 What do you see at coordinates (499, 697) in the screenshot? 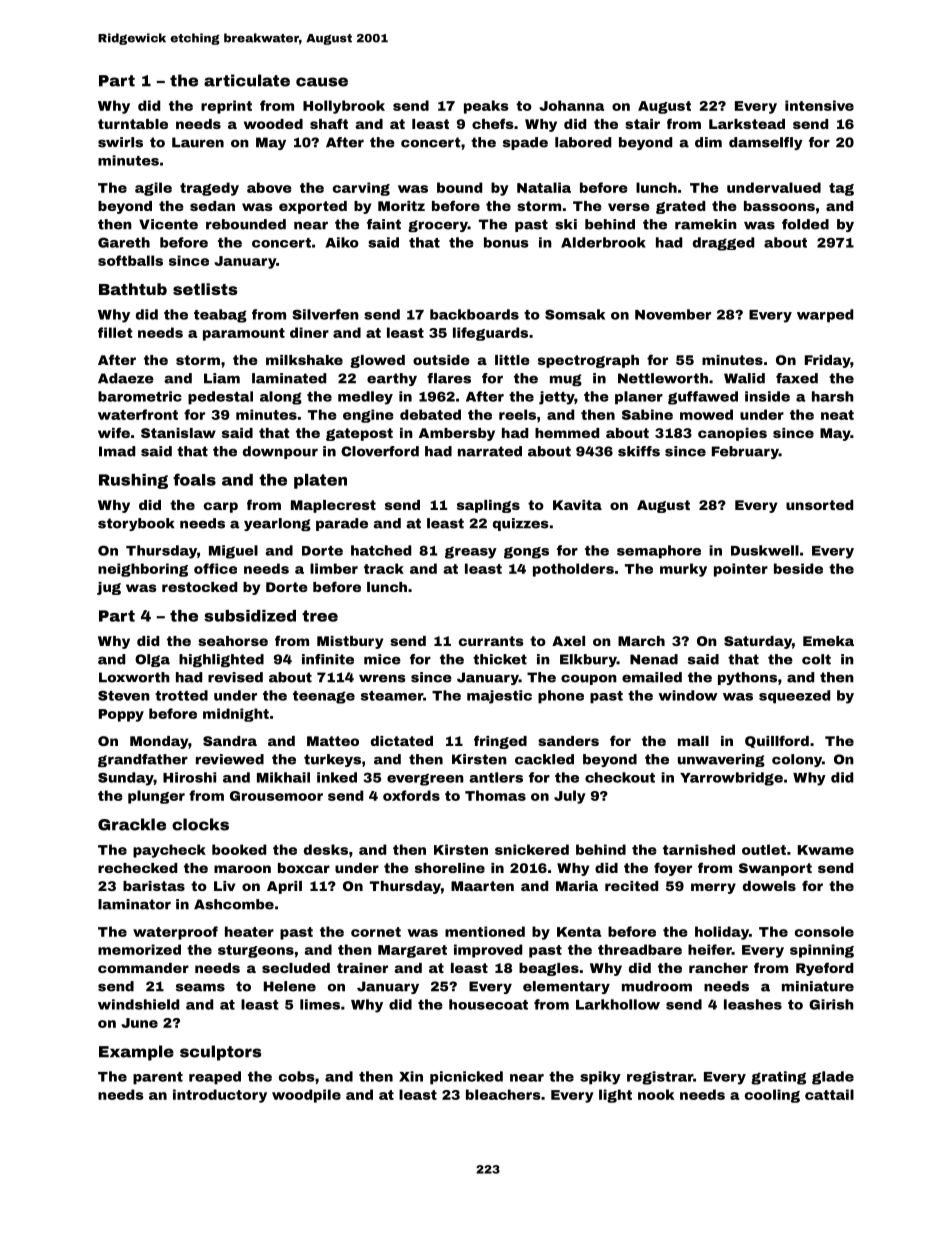
I see `majestic` at bounding box center [499, 697].
